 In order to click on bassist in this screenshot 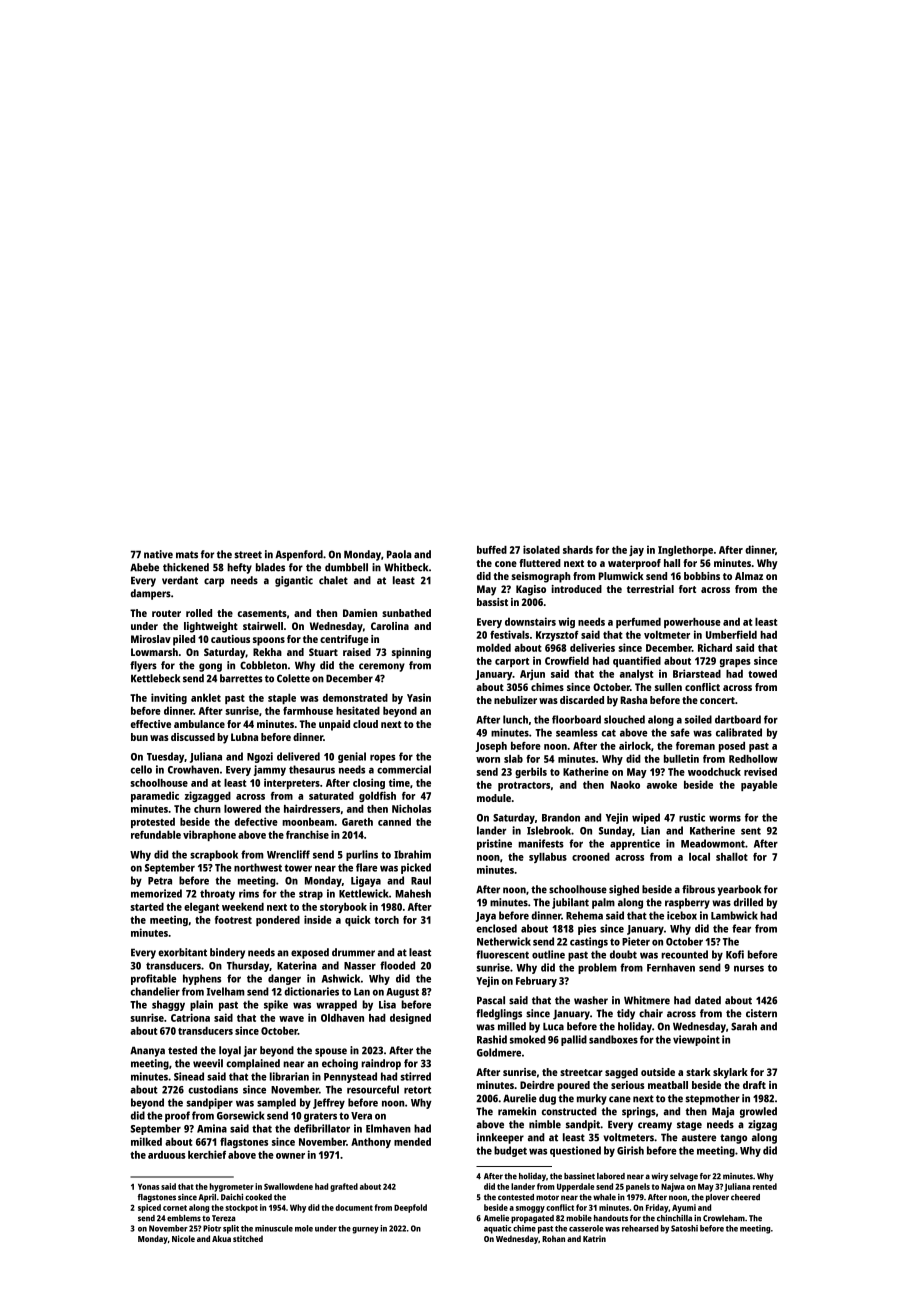, I will do `click(492, 602)`.
